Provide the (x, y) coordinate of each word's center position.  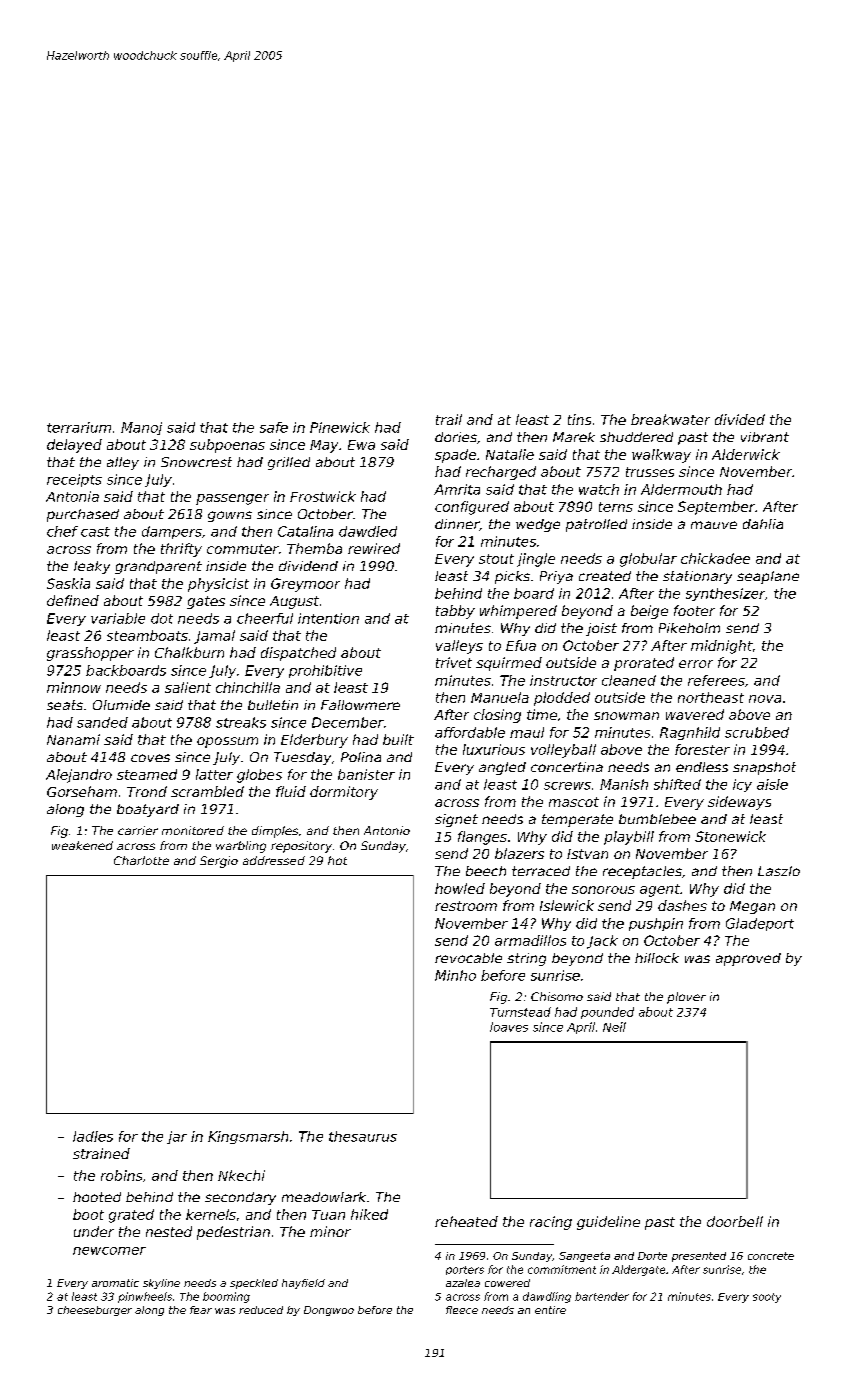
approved (748, 959)
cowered (507, 1283)
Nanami (73, 739)
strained (101, 1153)
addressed (274, 860)
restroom (466, 906)
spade (455, 456)
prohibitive (325, 671)
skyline (161, 1284)
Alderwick (746, 454)
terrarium (79, 427)
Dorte (652, 1256)
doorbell (735, 1221)
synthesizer (725, 594)
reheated (466, 1221)
